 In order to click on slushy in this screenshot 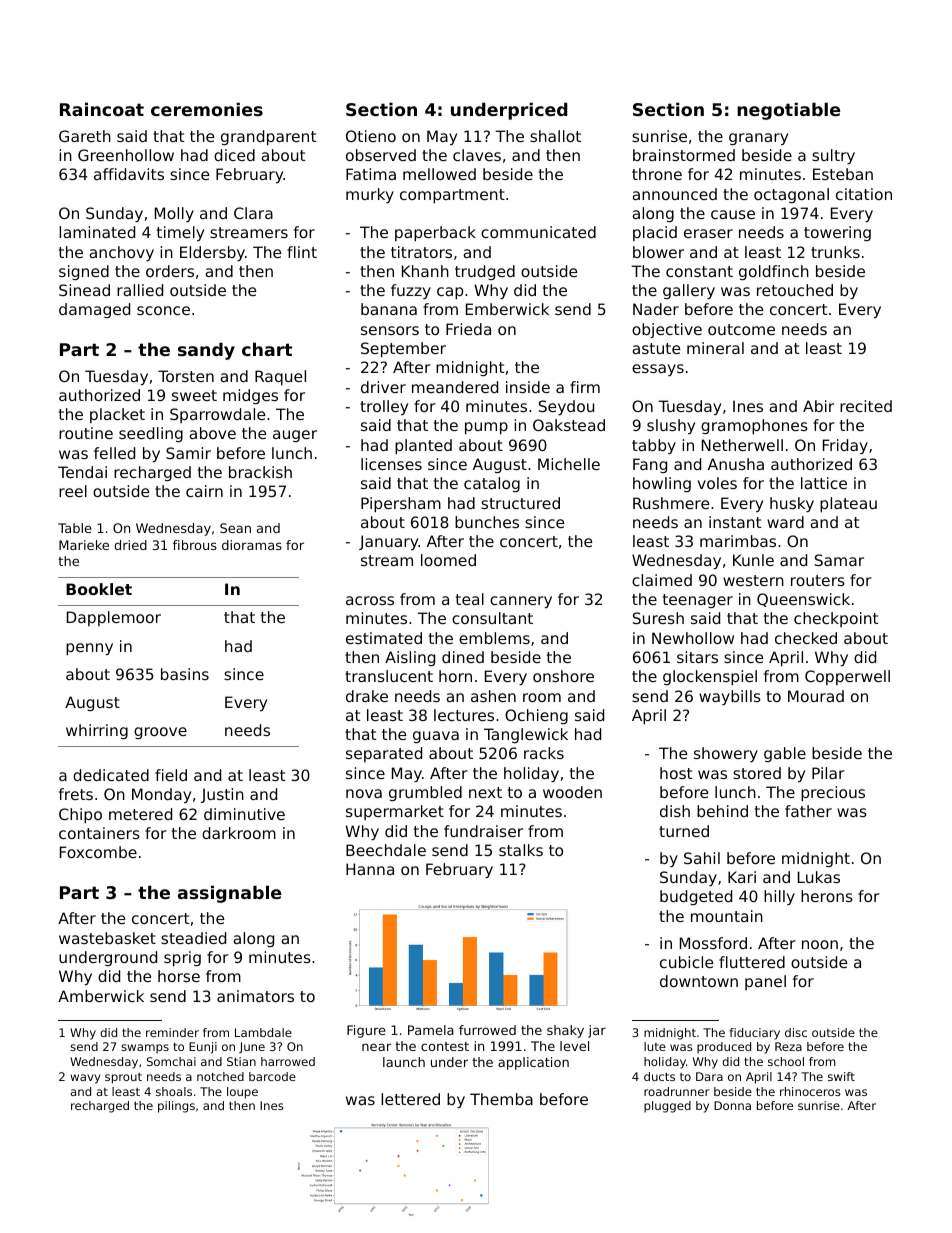, I will do `click(671, 426)`.
